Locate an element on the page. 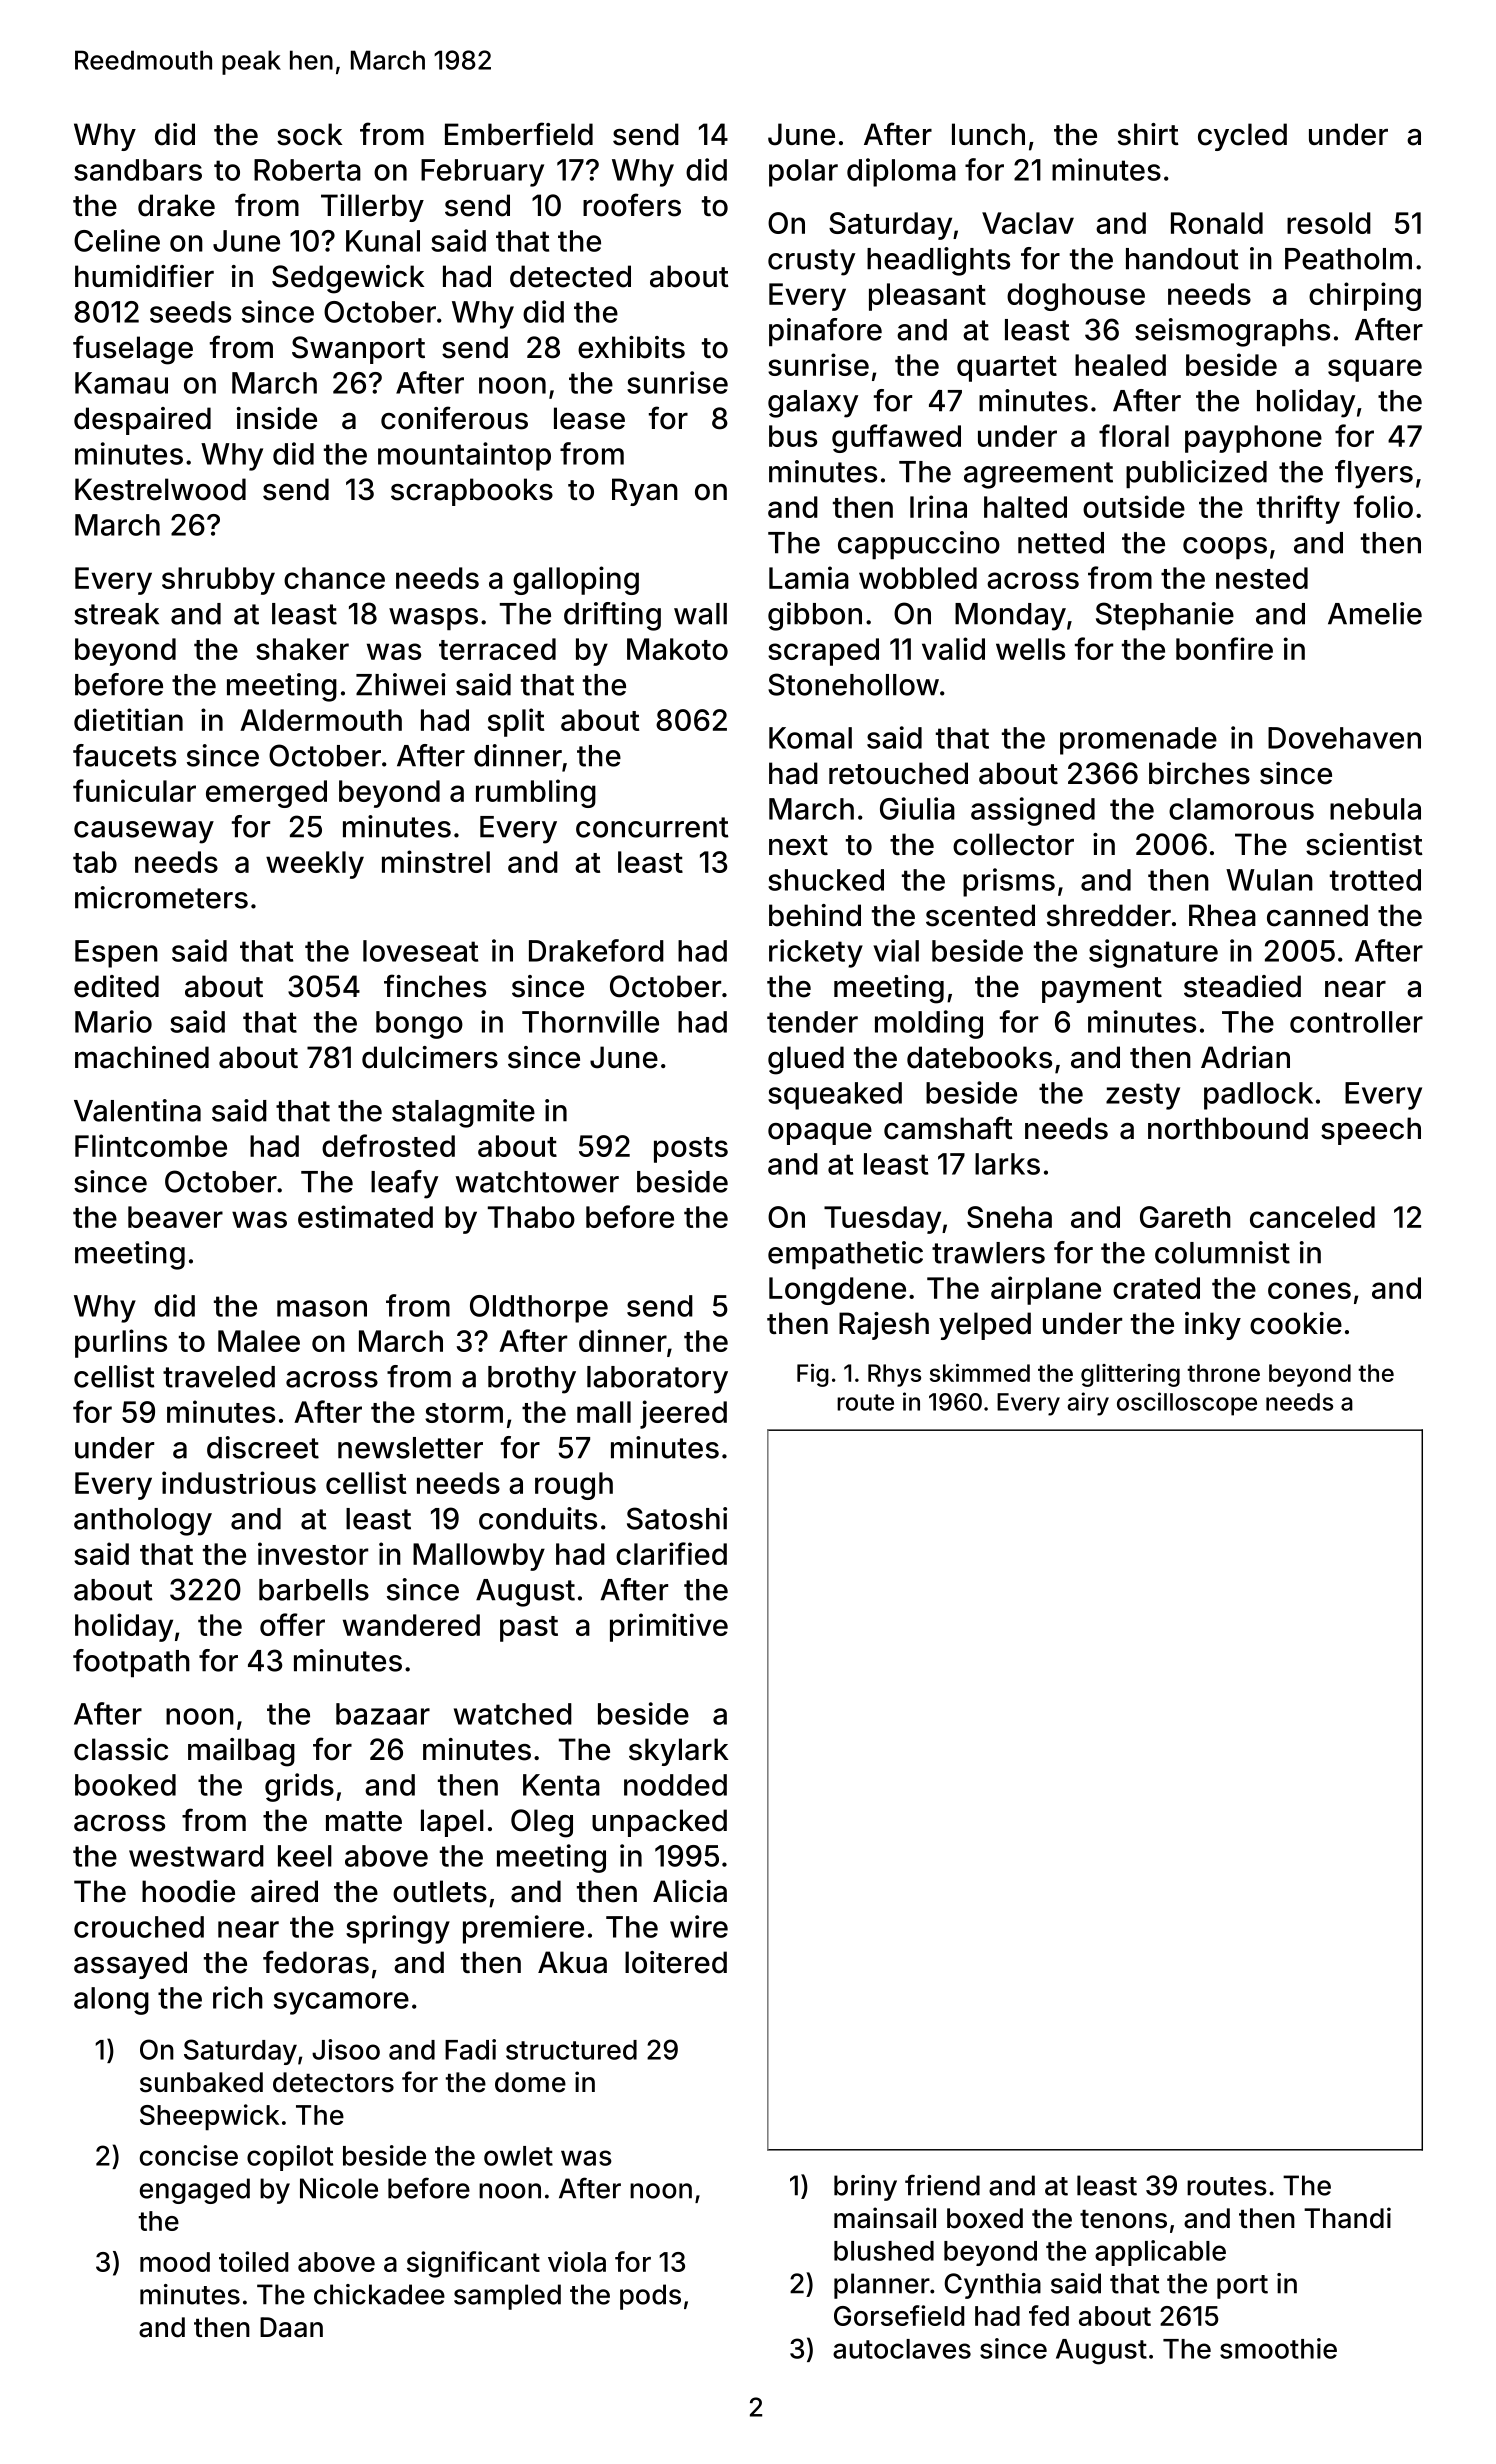 Image resolution: width=1496 pixels, height=2464 pixels. leafy is located at coordinates (404, 1184).
